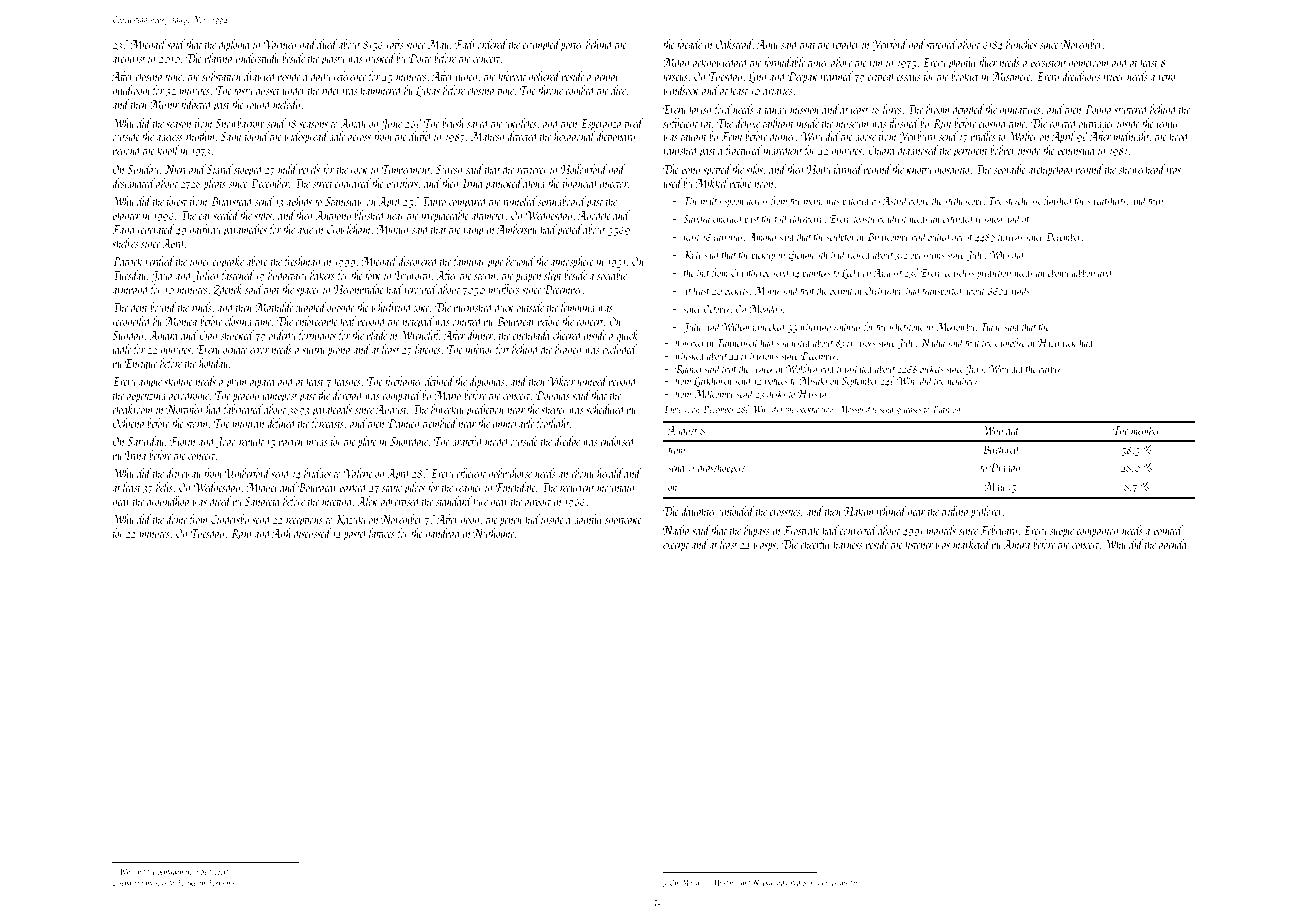 This document has height=924, width=1308. I want to click on Varnley, so click(280, 45).
